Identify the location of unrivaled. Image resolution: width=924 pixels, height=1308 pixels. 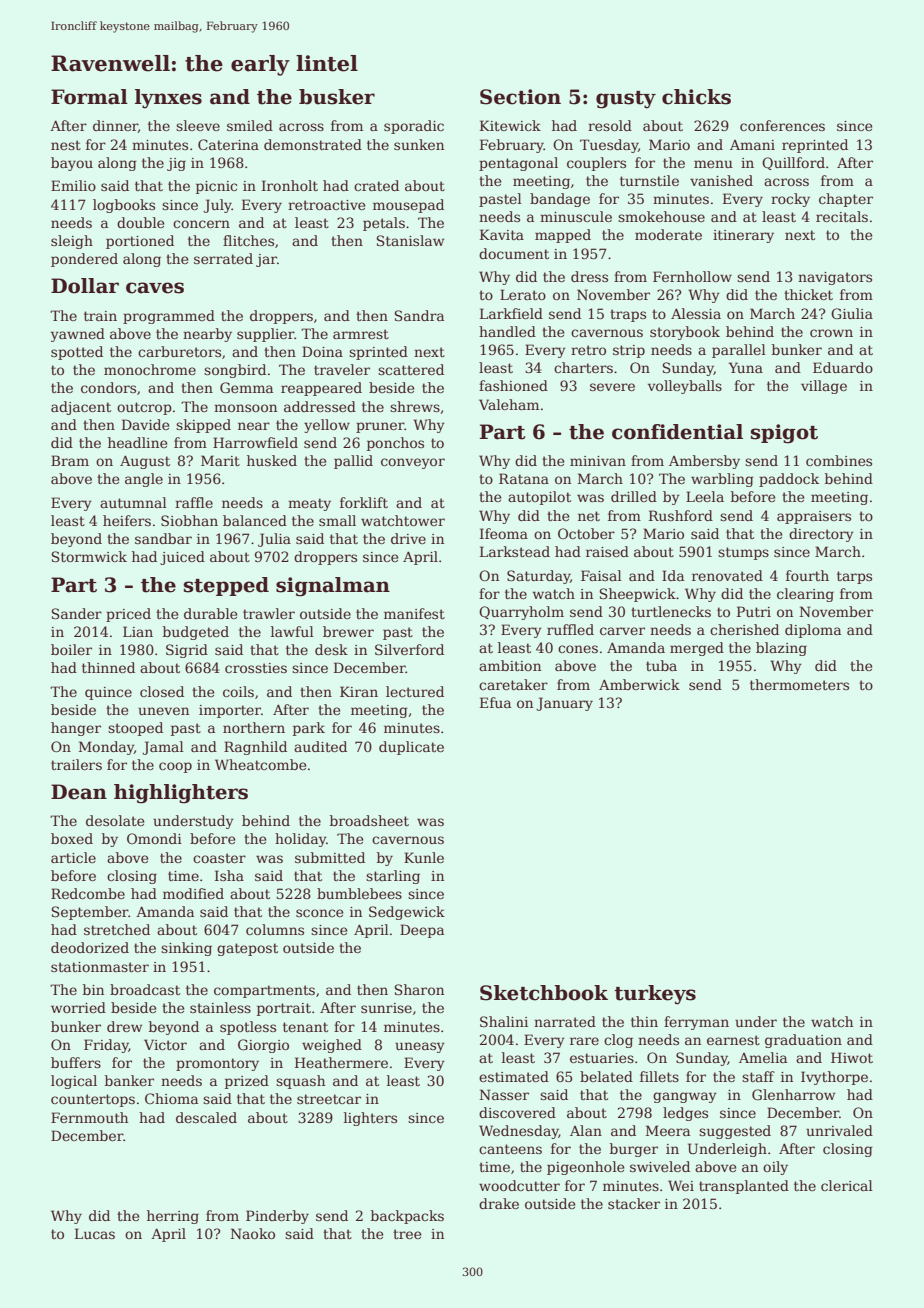
(839, 1130).
